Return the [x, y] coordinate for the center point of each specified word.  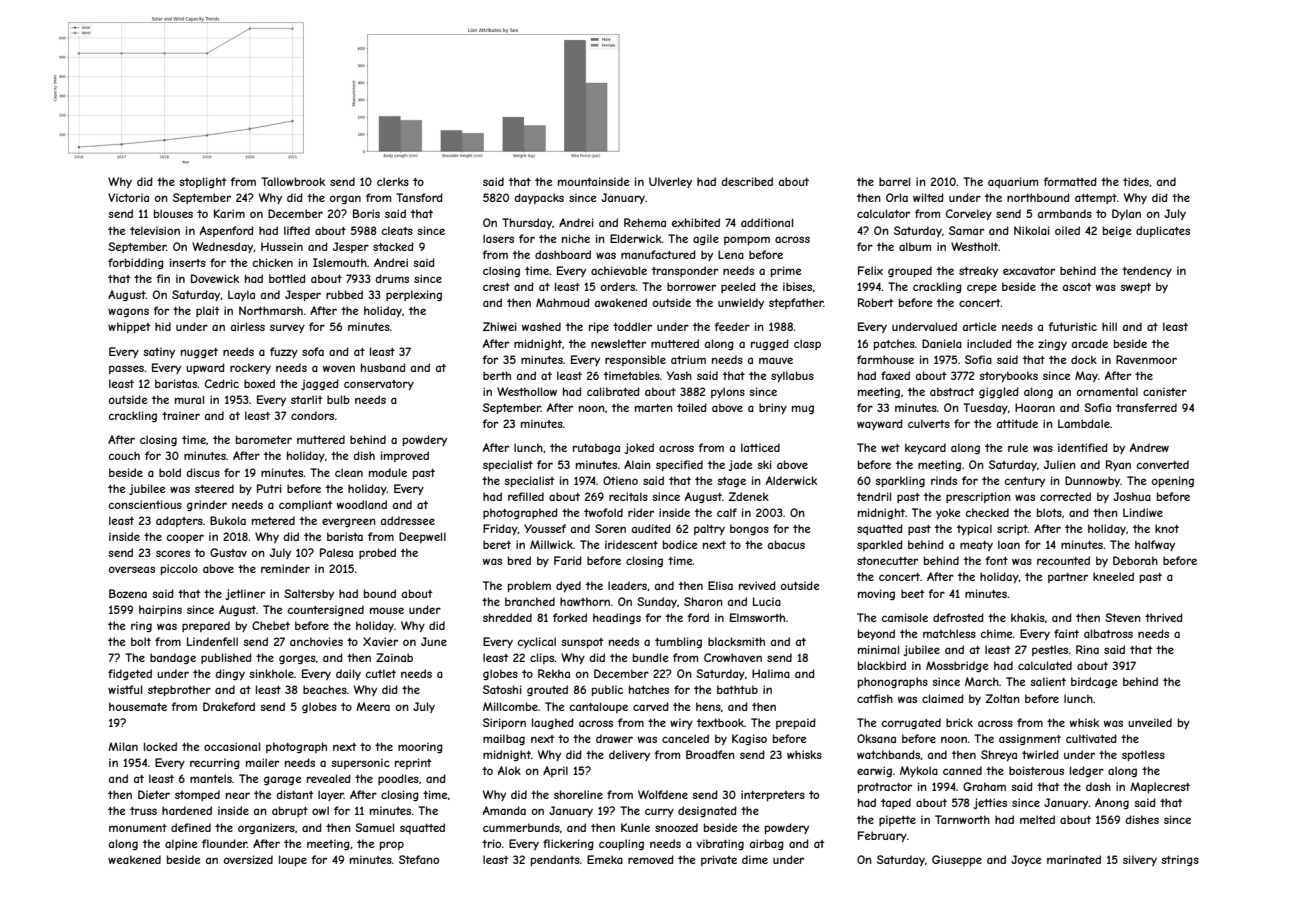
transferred [1146, 407]
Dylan [1126, 214]
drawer [614, 738]
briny [773, 408]
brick [959, 722]
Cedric [222, 383]
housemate [138, 706]
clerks [393, 181]
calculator [883, 213]
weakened [134, 859]
